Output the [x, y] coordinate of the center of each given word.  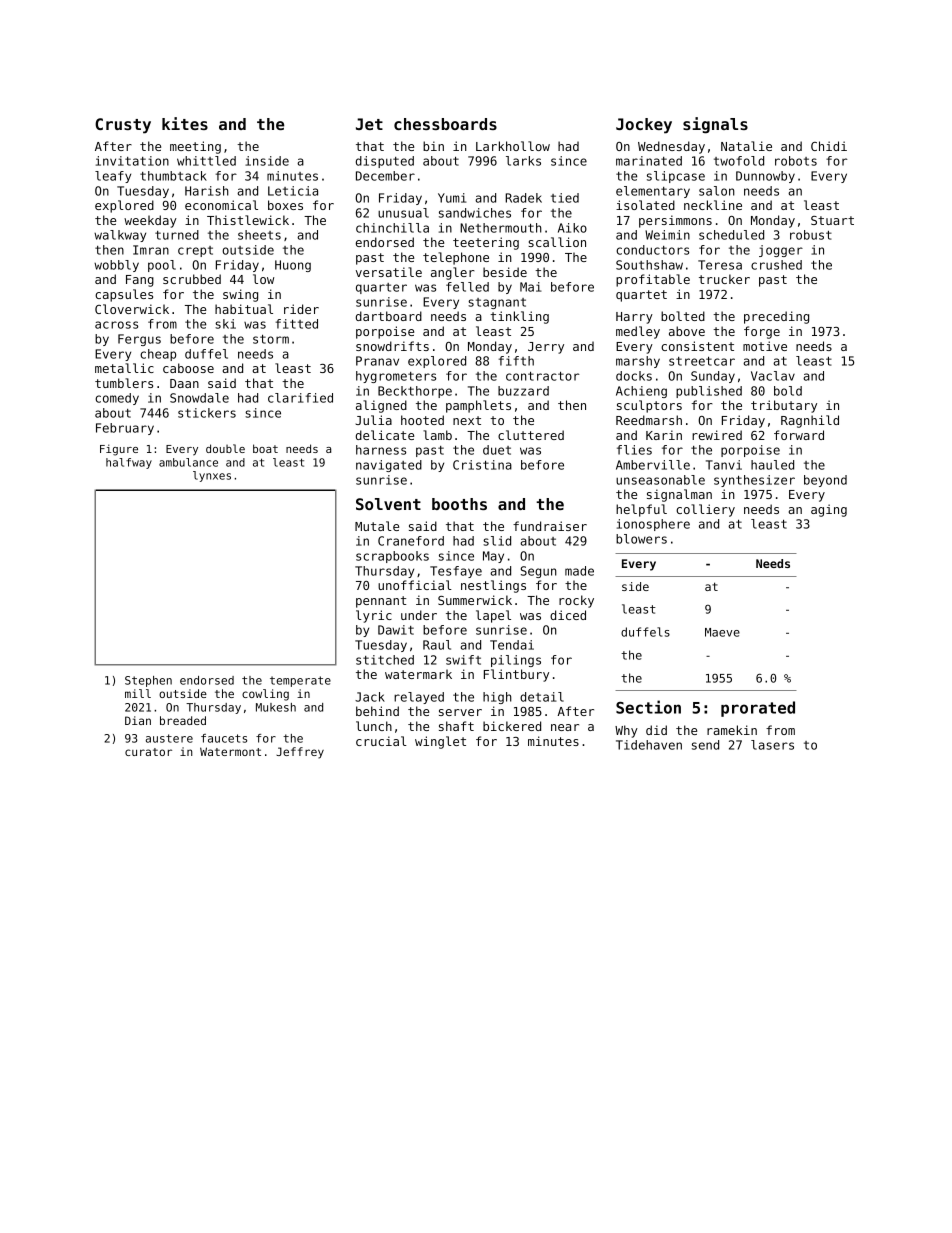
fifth [516, 361]
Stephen [148, 681]
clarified [300, 398]
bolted [683, 316]
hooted [422, 420]
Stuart [832, 220]
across [116, 325]
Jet [369, 124]
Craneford [411, 541]
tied [565, 198]
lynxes [212, 476]
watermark [418, 674]
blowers [641, 539]
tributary [784, 406]
